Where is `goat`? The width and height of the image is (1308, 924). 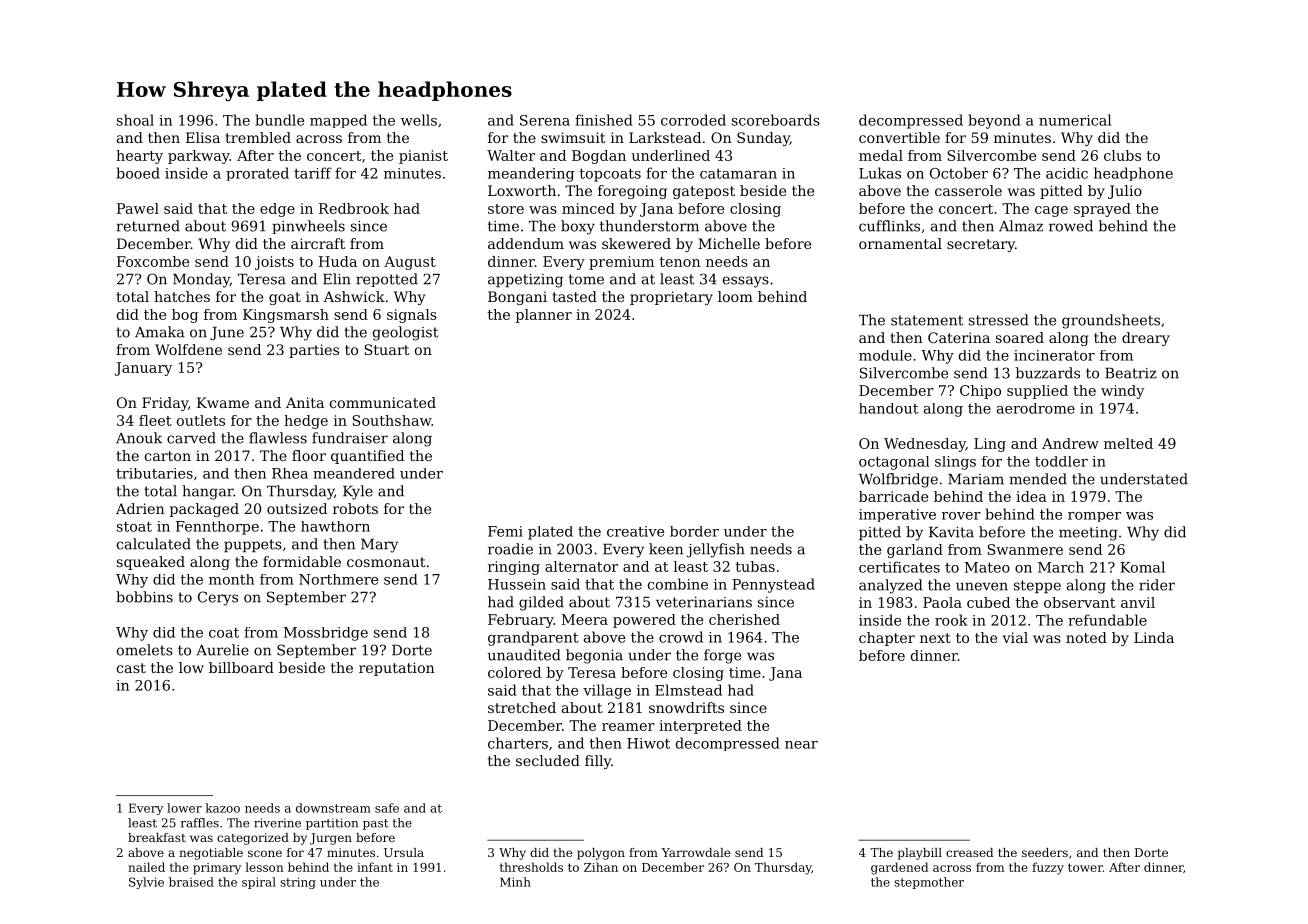
goat is located at coordinates (285, 298).
